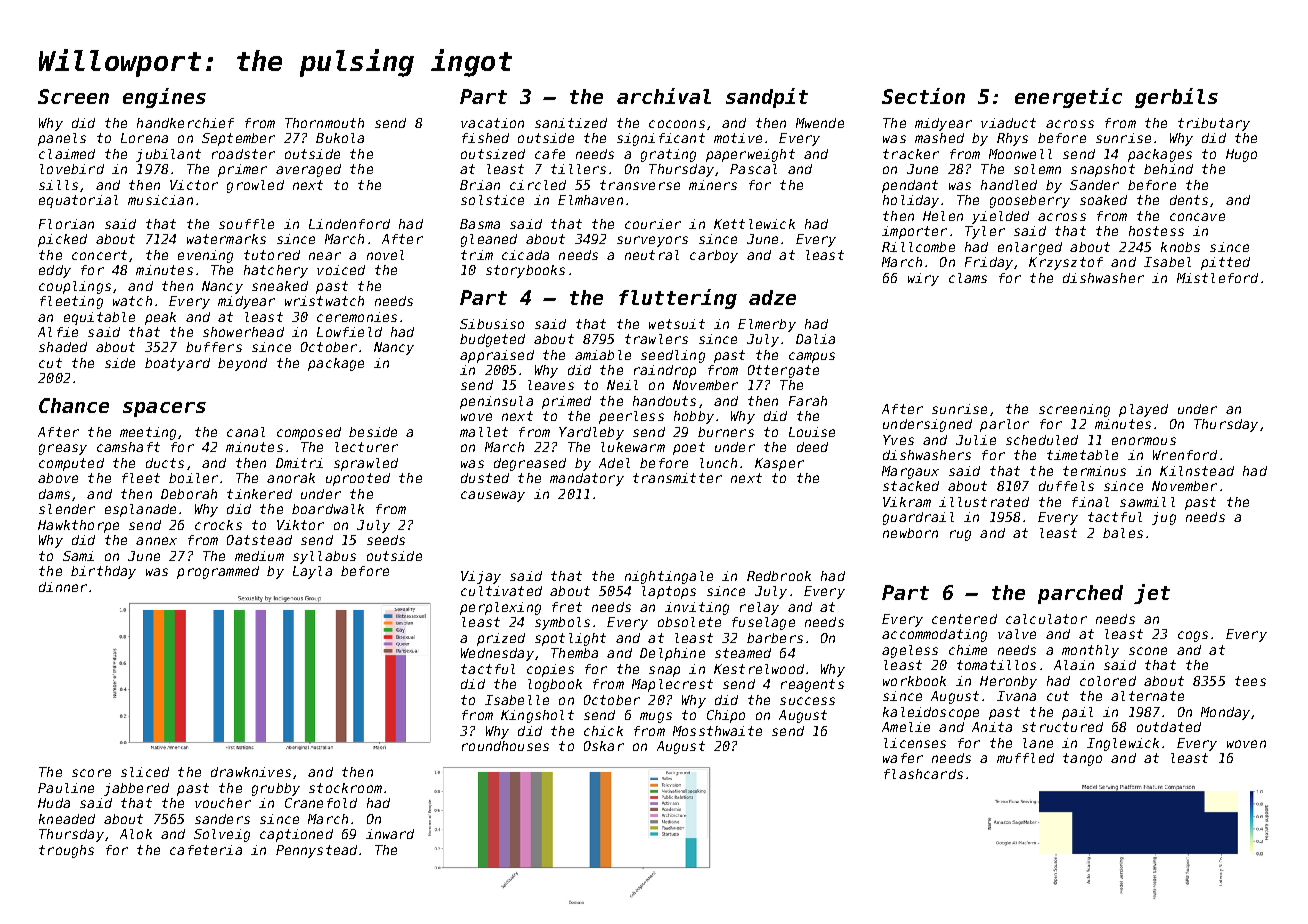  Describe the element at coordinates (1217, 278) in the page. I see `Mistleford` at that location.
